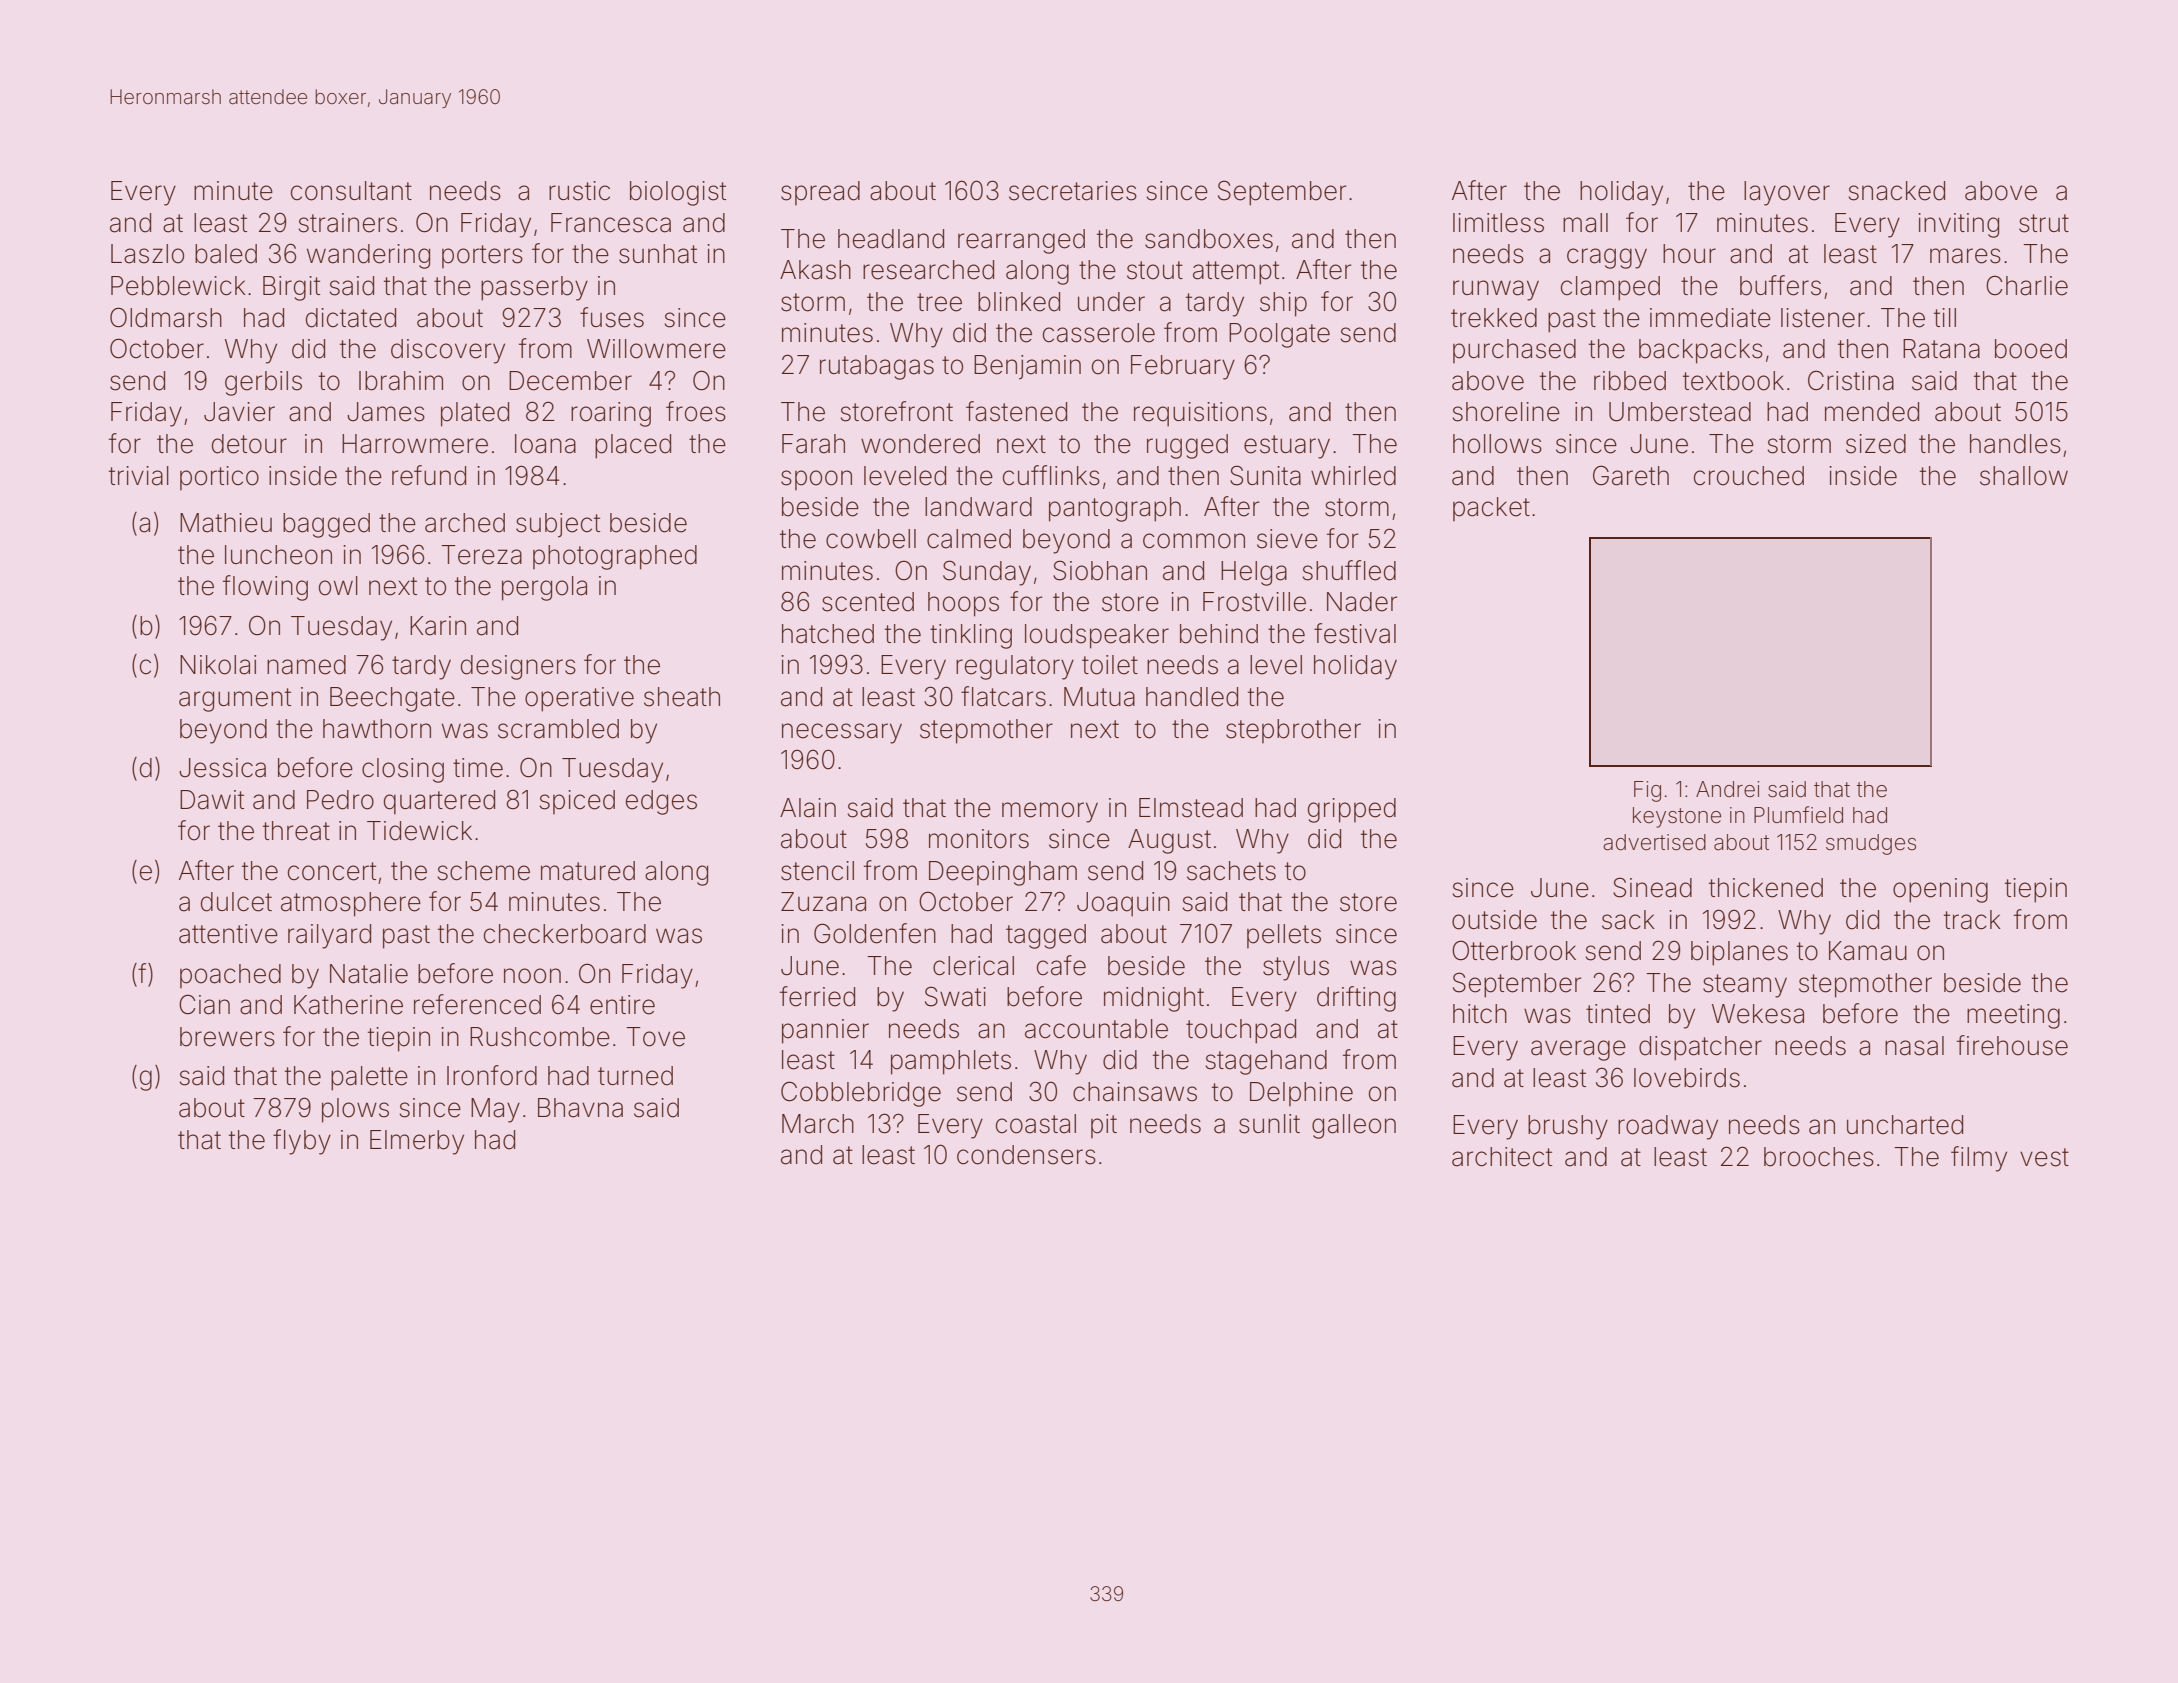 This image has height=1683, width=2178. Describe the element at coordinates (1514, 351) in the image. I see `purchased` at that location.
